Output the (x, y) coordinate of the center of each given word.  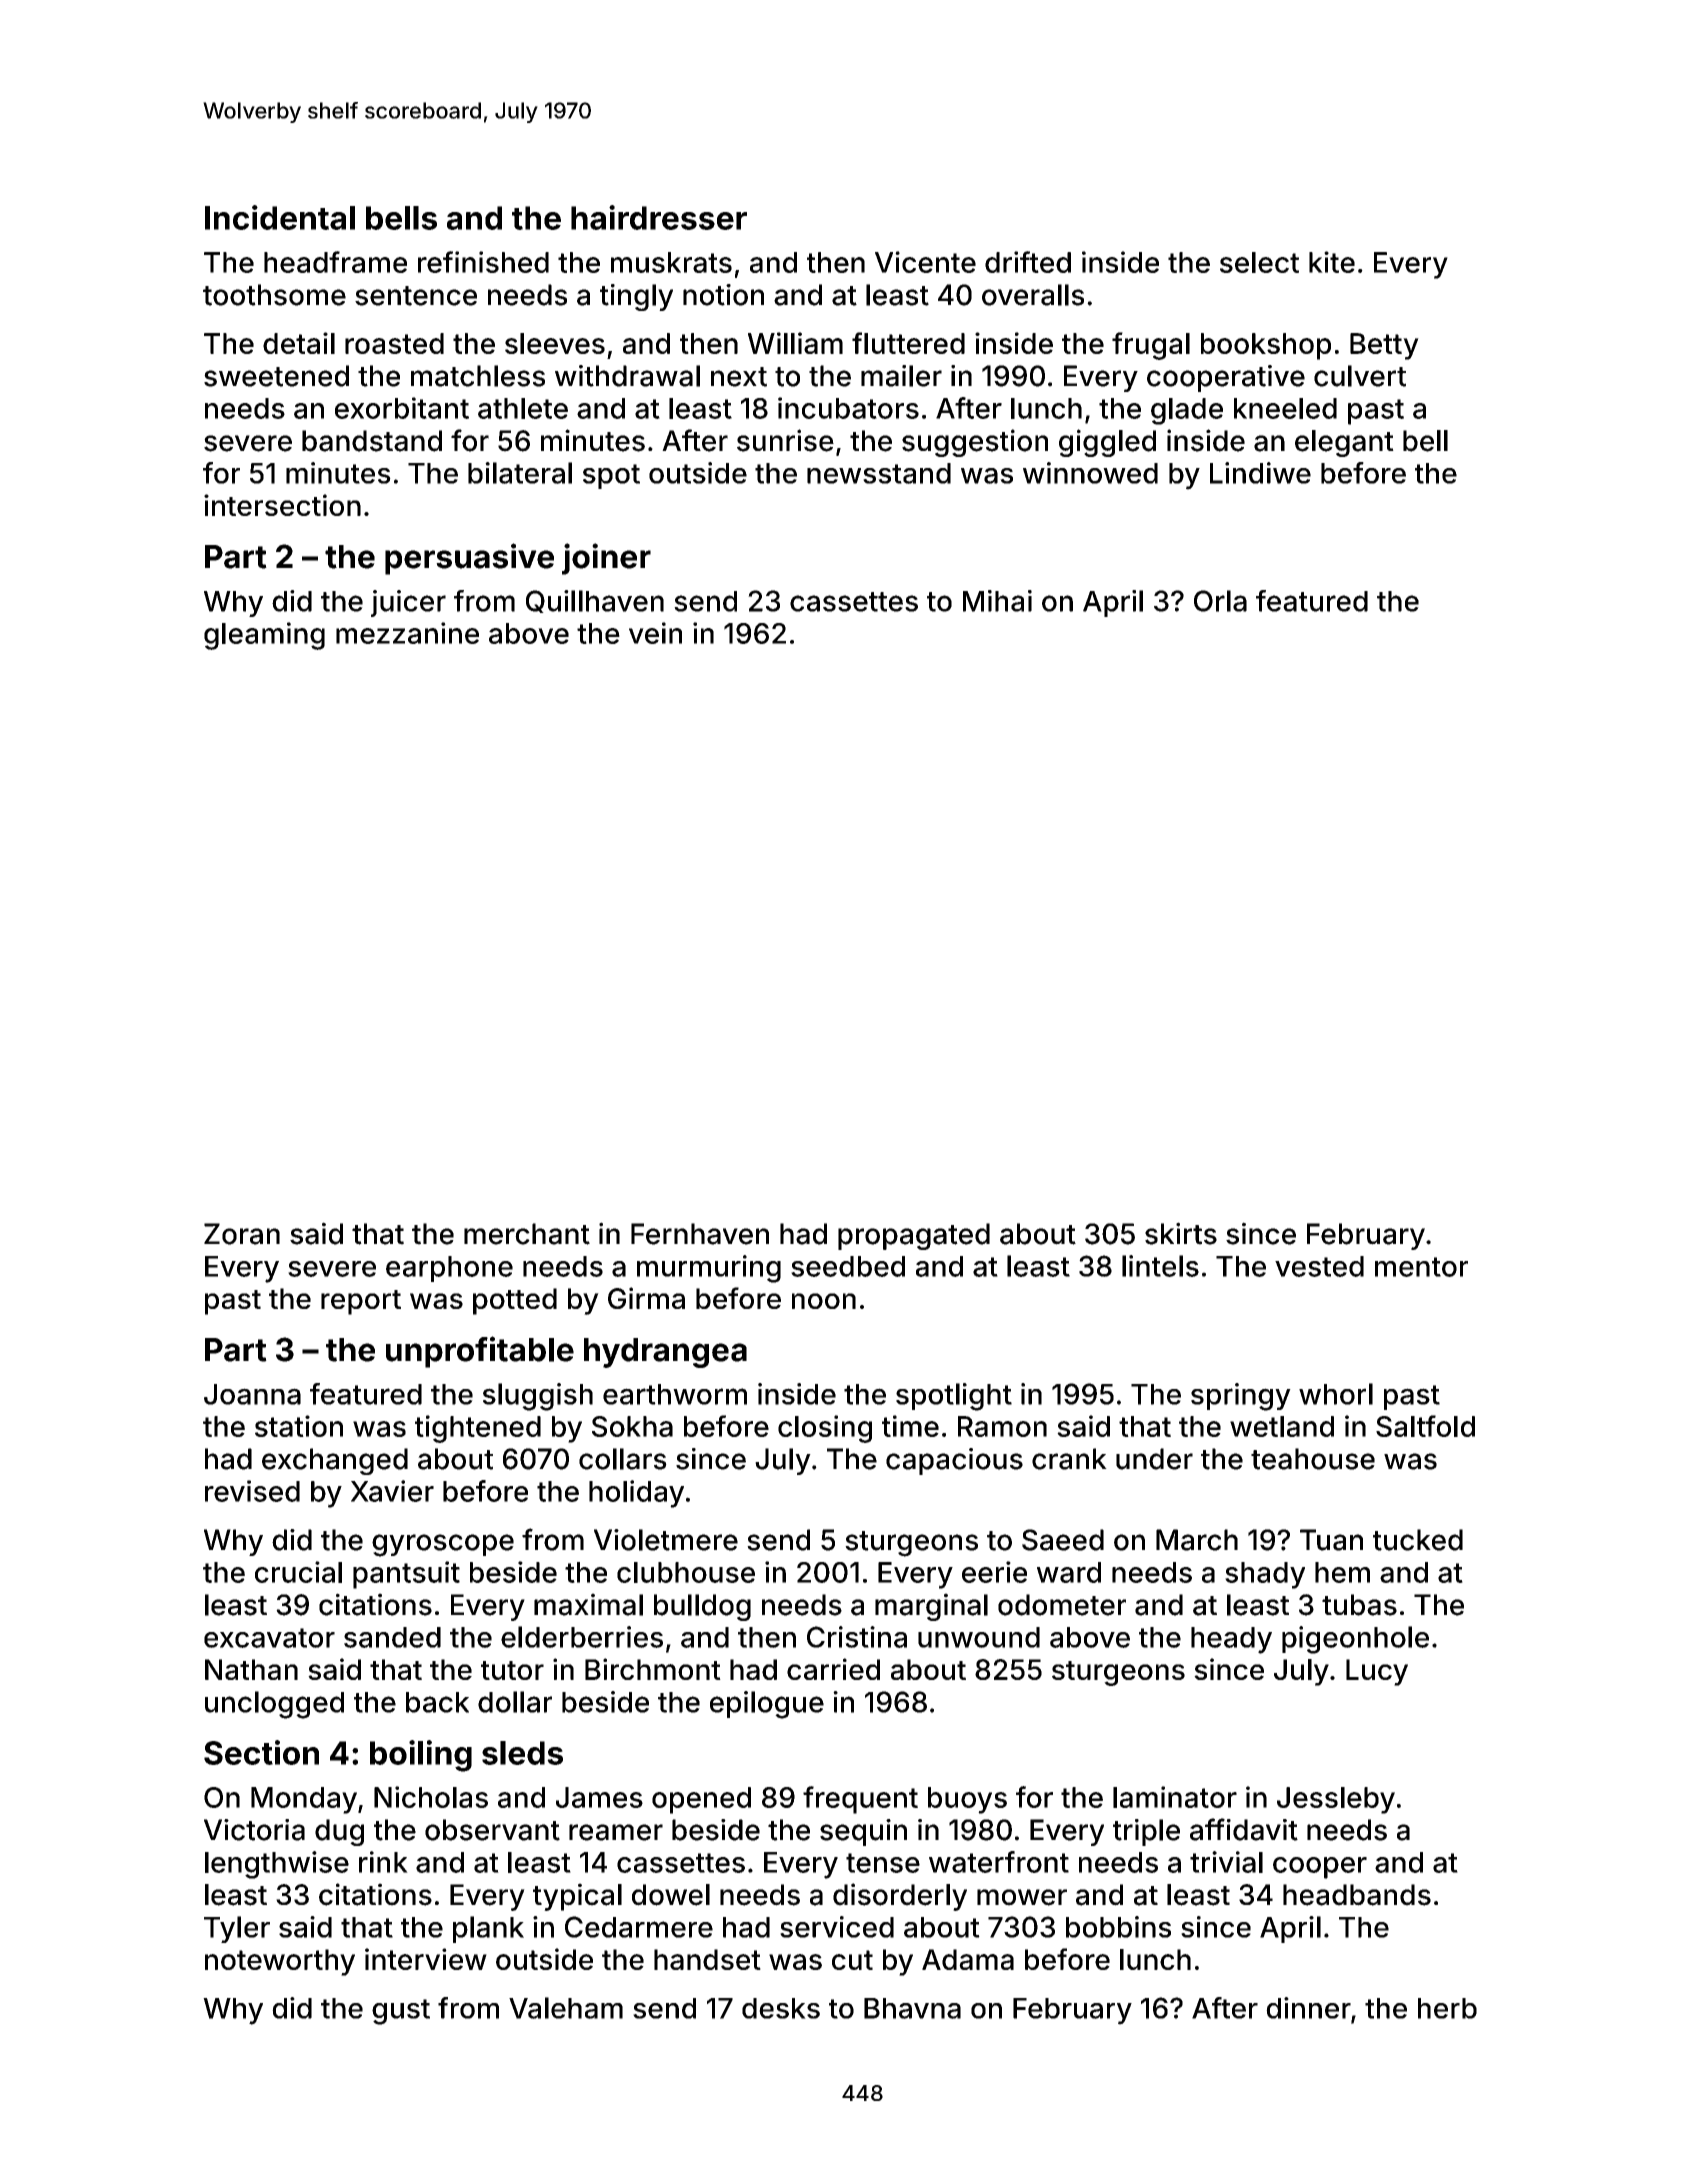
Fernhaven (700, 1234)
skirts (1181, 1233)
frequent (860, 1800)
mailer (901, 376)
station (299, 1426)
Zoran (242, 1234)
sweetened (276, 376)
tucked (1418, 1540)
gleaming (264, 636)
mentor (1421, 1267)
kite (1332, 262)
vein (655, 633)
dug (339, 1832)
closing (825, 1429)
